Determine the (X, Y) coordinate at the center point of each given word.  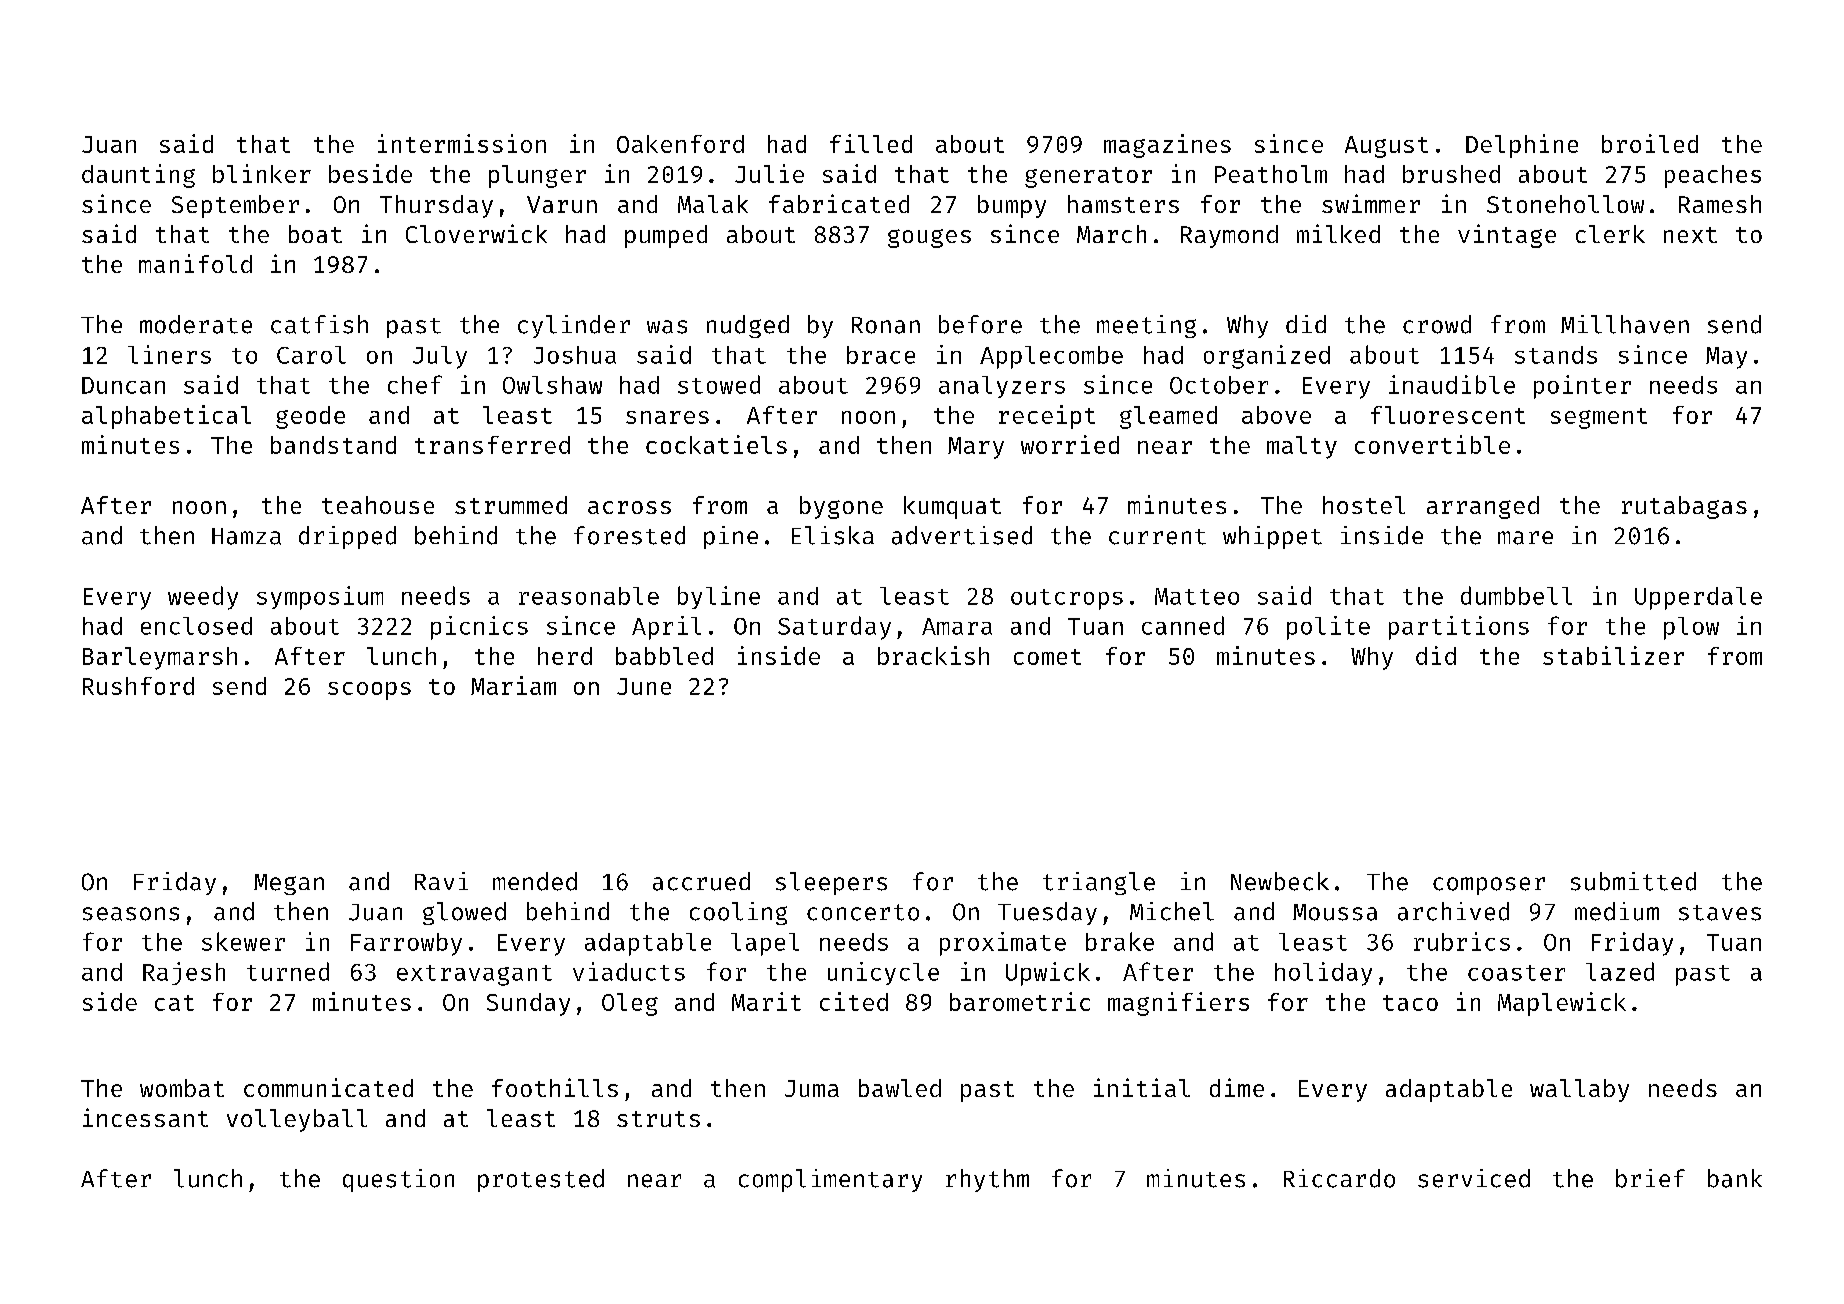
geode (310, 417)
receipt (1047, 417)
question (398, 1180)
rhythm (987, 1180)
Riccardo (1339, 1178)
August (1386, 147)
